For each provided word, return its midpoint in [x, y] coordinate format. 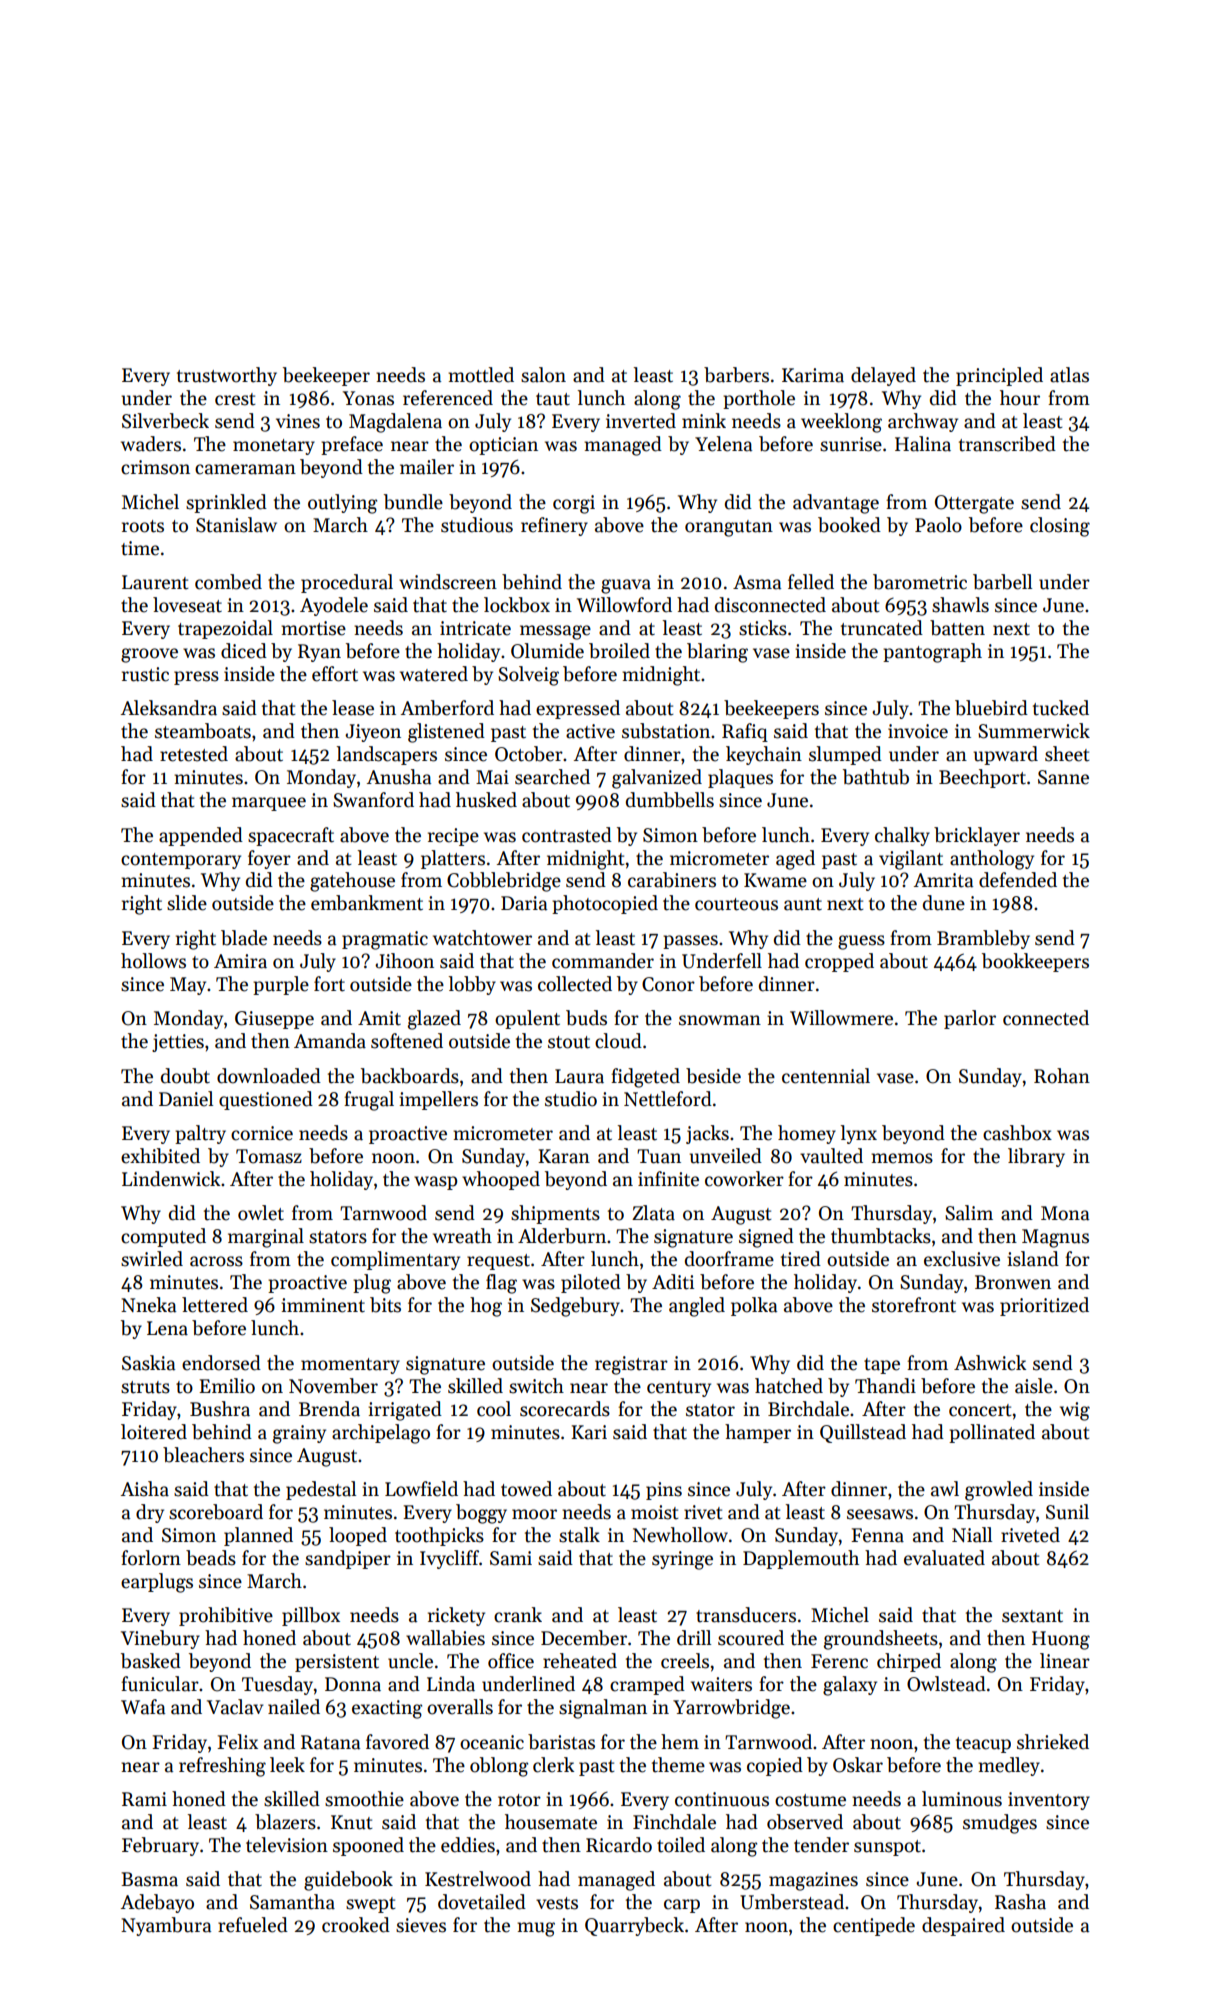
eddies [468, 1845]
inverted [641, 421]
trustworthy [227, 376]
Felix [237, 1742]
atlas [1069, 375]
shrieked [1053, 1742]
